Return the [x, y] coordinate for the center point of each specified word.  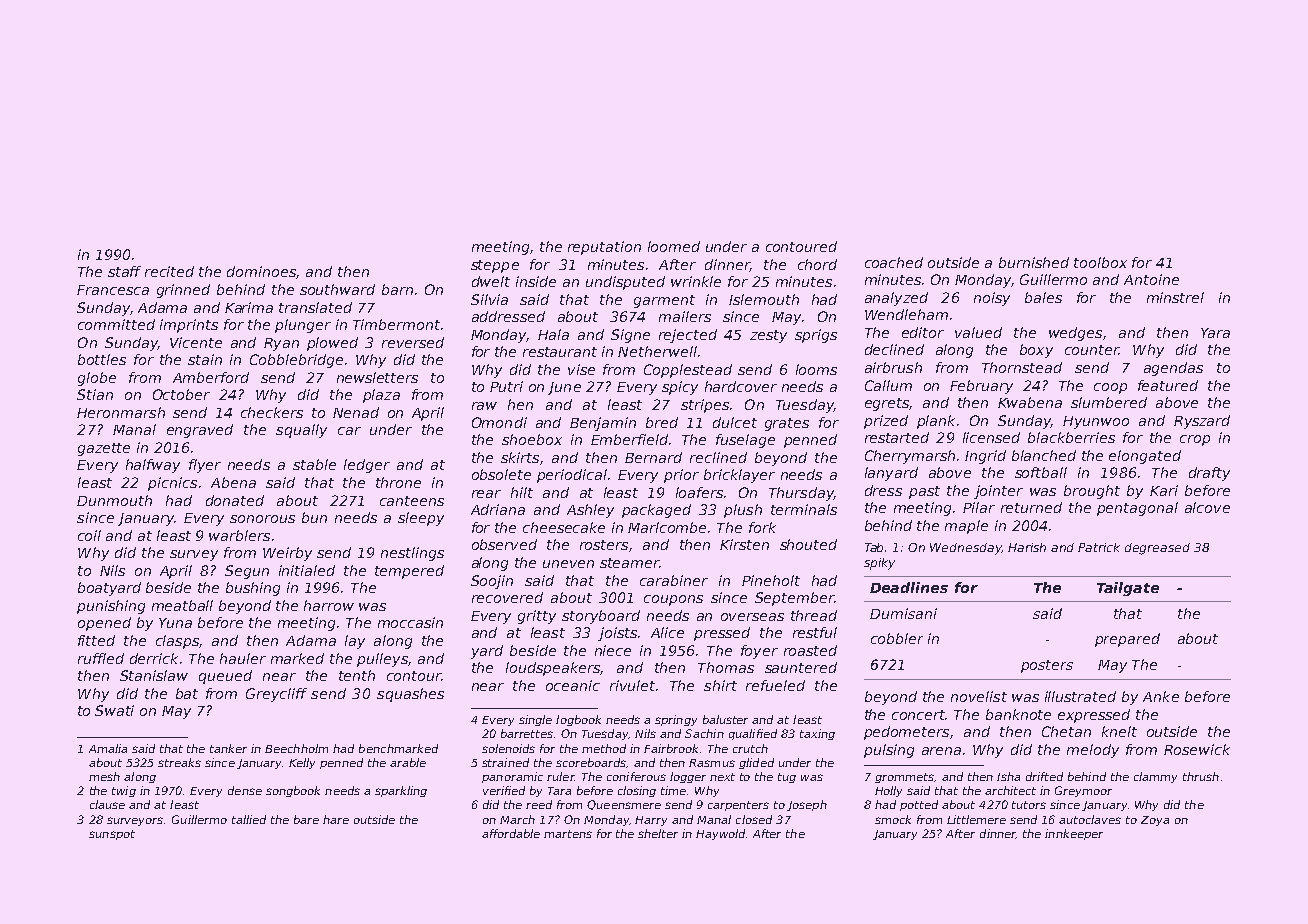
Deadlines [909, 587]
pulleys [382, 660]
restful [815, 632]
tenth [357, 675]
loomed [674, 246]
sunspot [112, 835]
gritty [537, 617]
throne [398, 482]
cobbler [897, 638]
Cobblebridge [296, 361]
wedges [1075, 334]
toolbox [1100, 262]
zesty [768, 336]
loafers [699, 492]
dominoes [262, 272]
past [924, 492]
